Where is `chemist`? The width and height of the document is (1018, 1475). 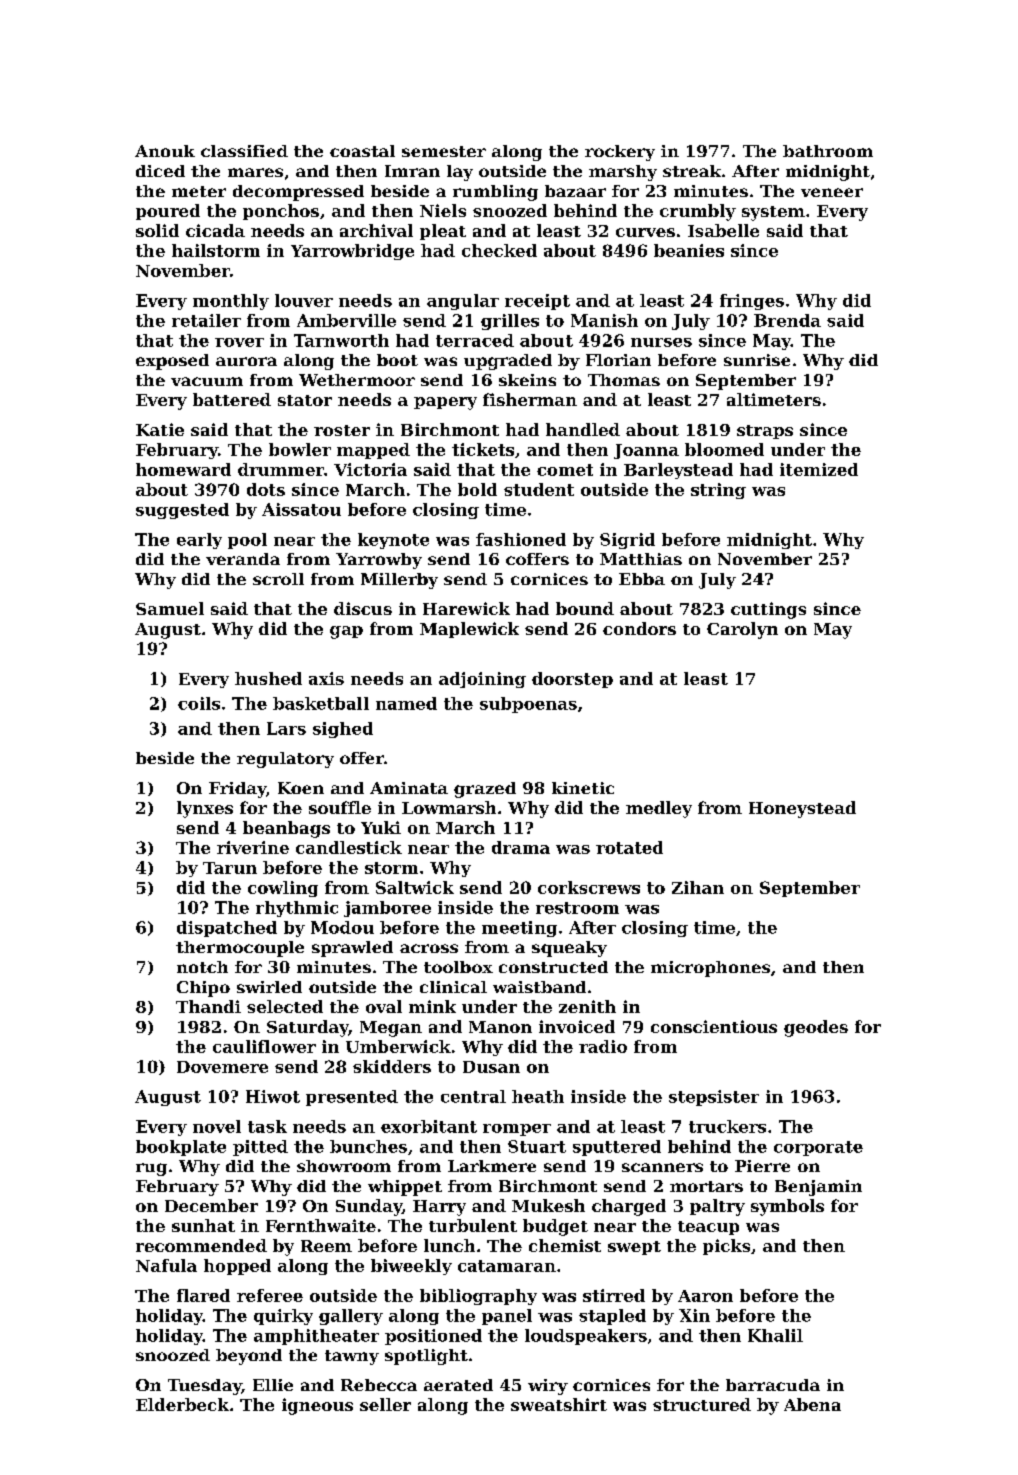 chemist is located at coordinates (565, 1245).
